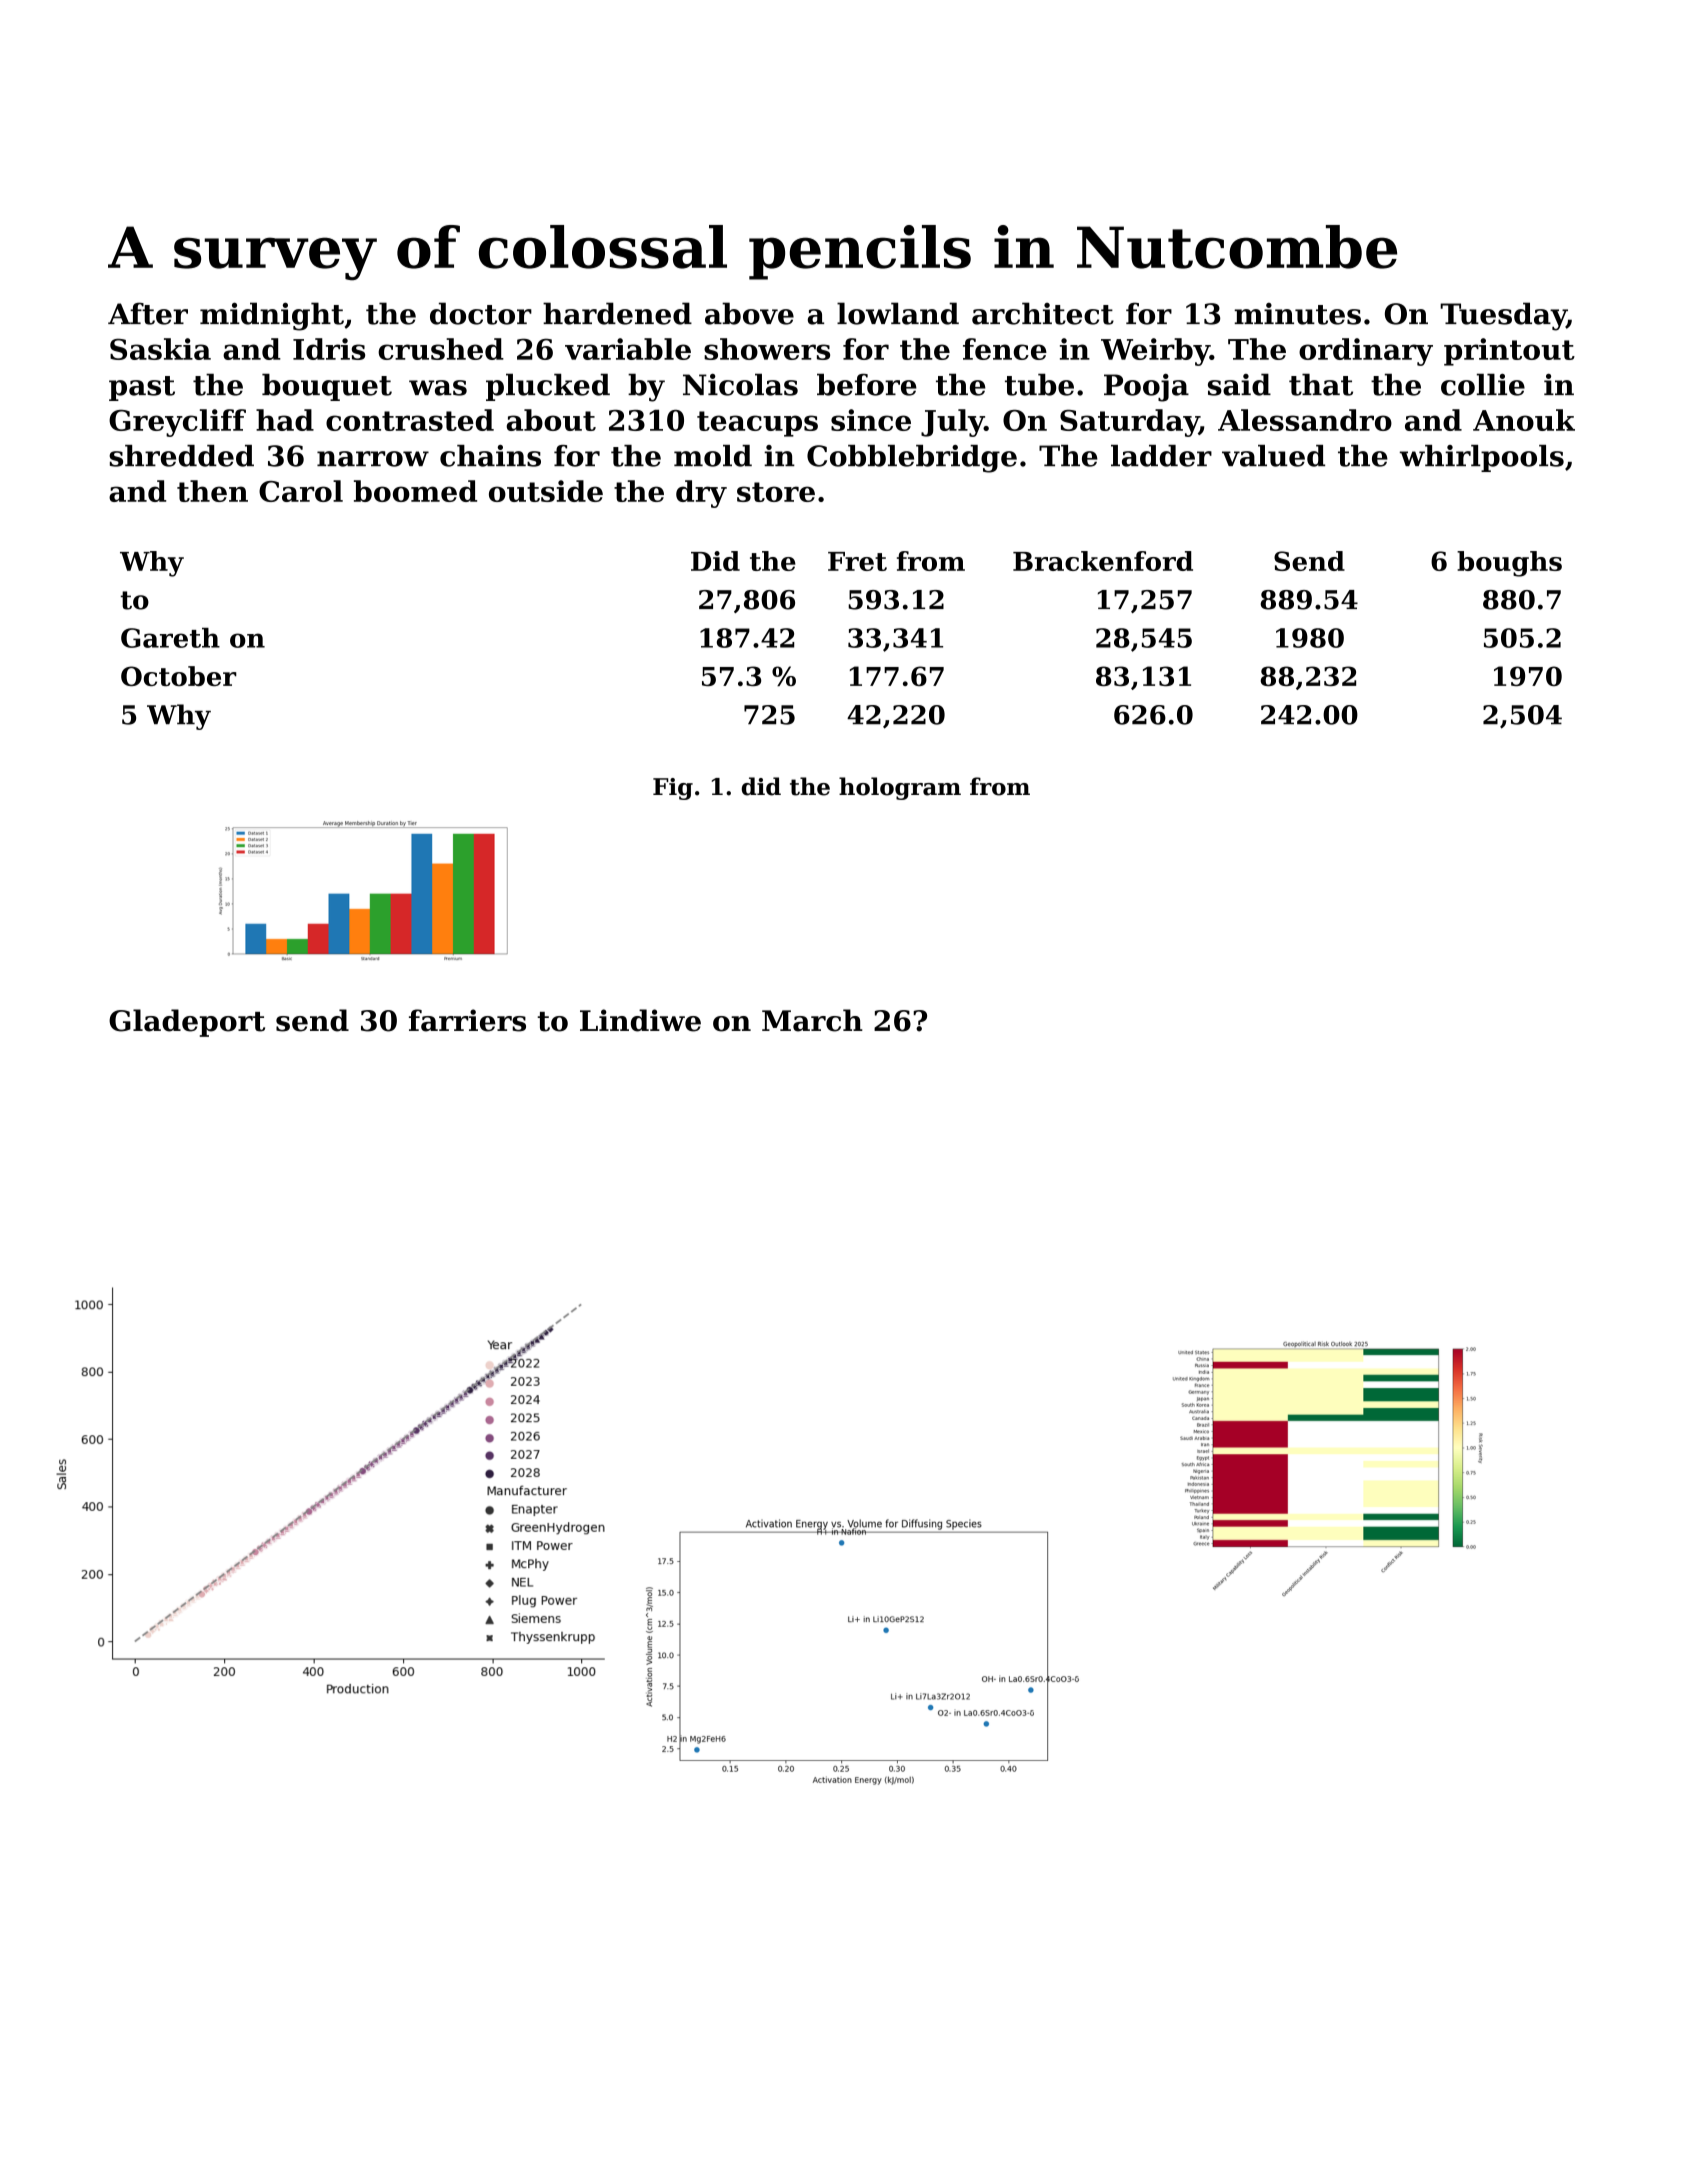 The width and height of the image is (1683, 2178). Describe the element at coordinates (170, 638) in the image. I see `Gareth` at that location.
